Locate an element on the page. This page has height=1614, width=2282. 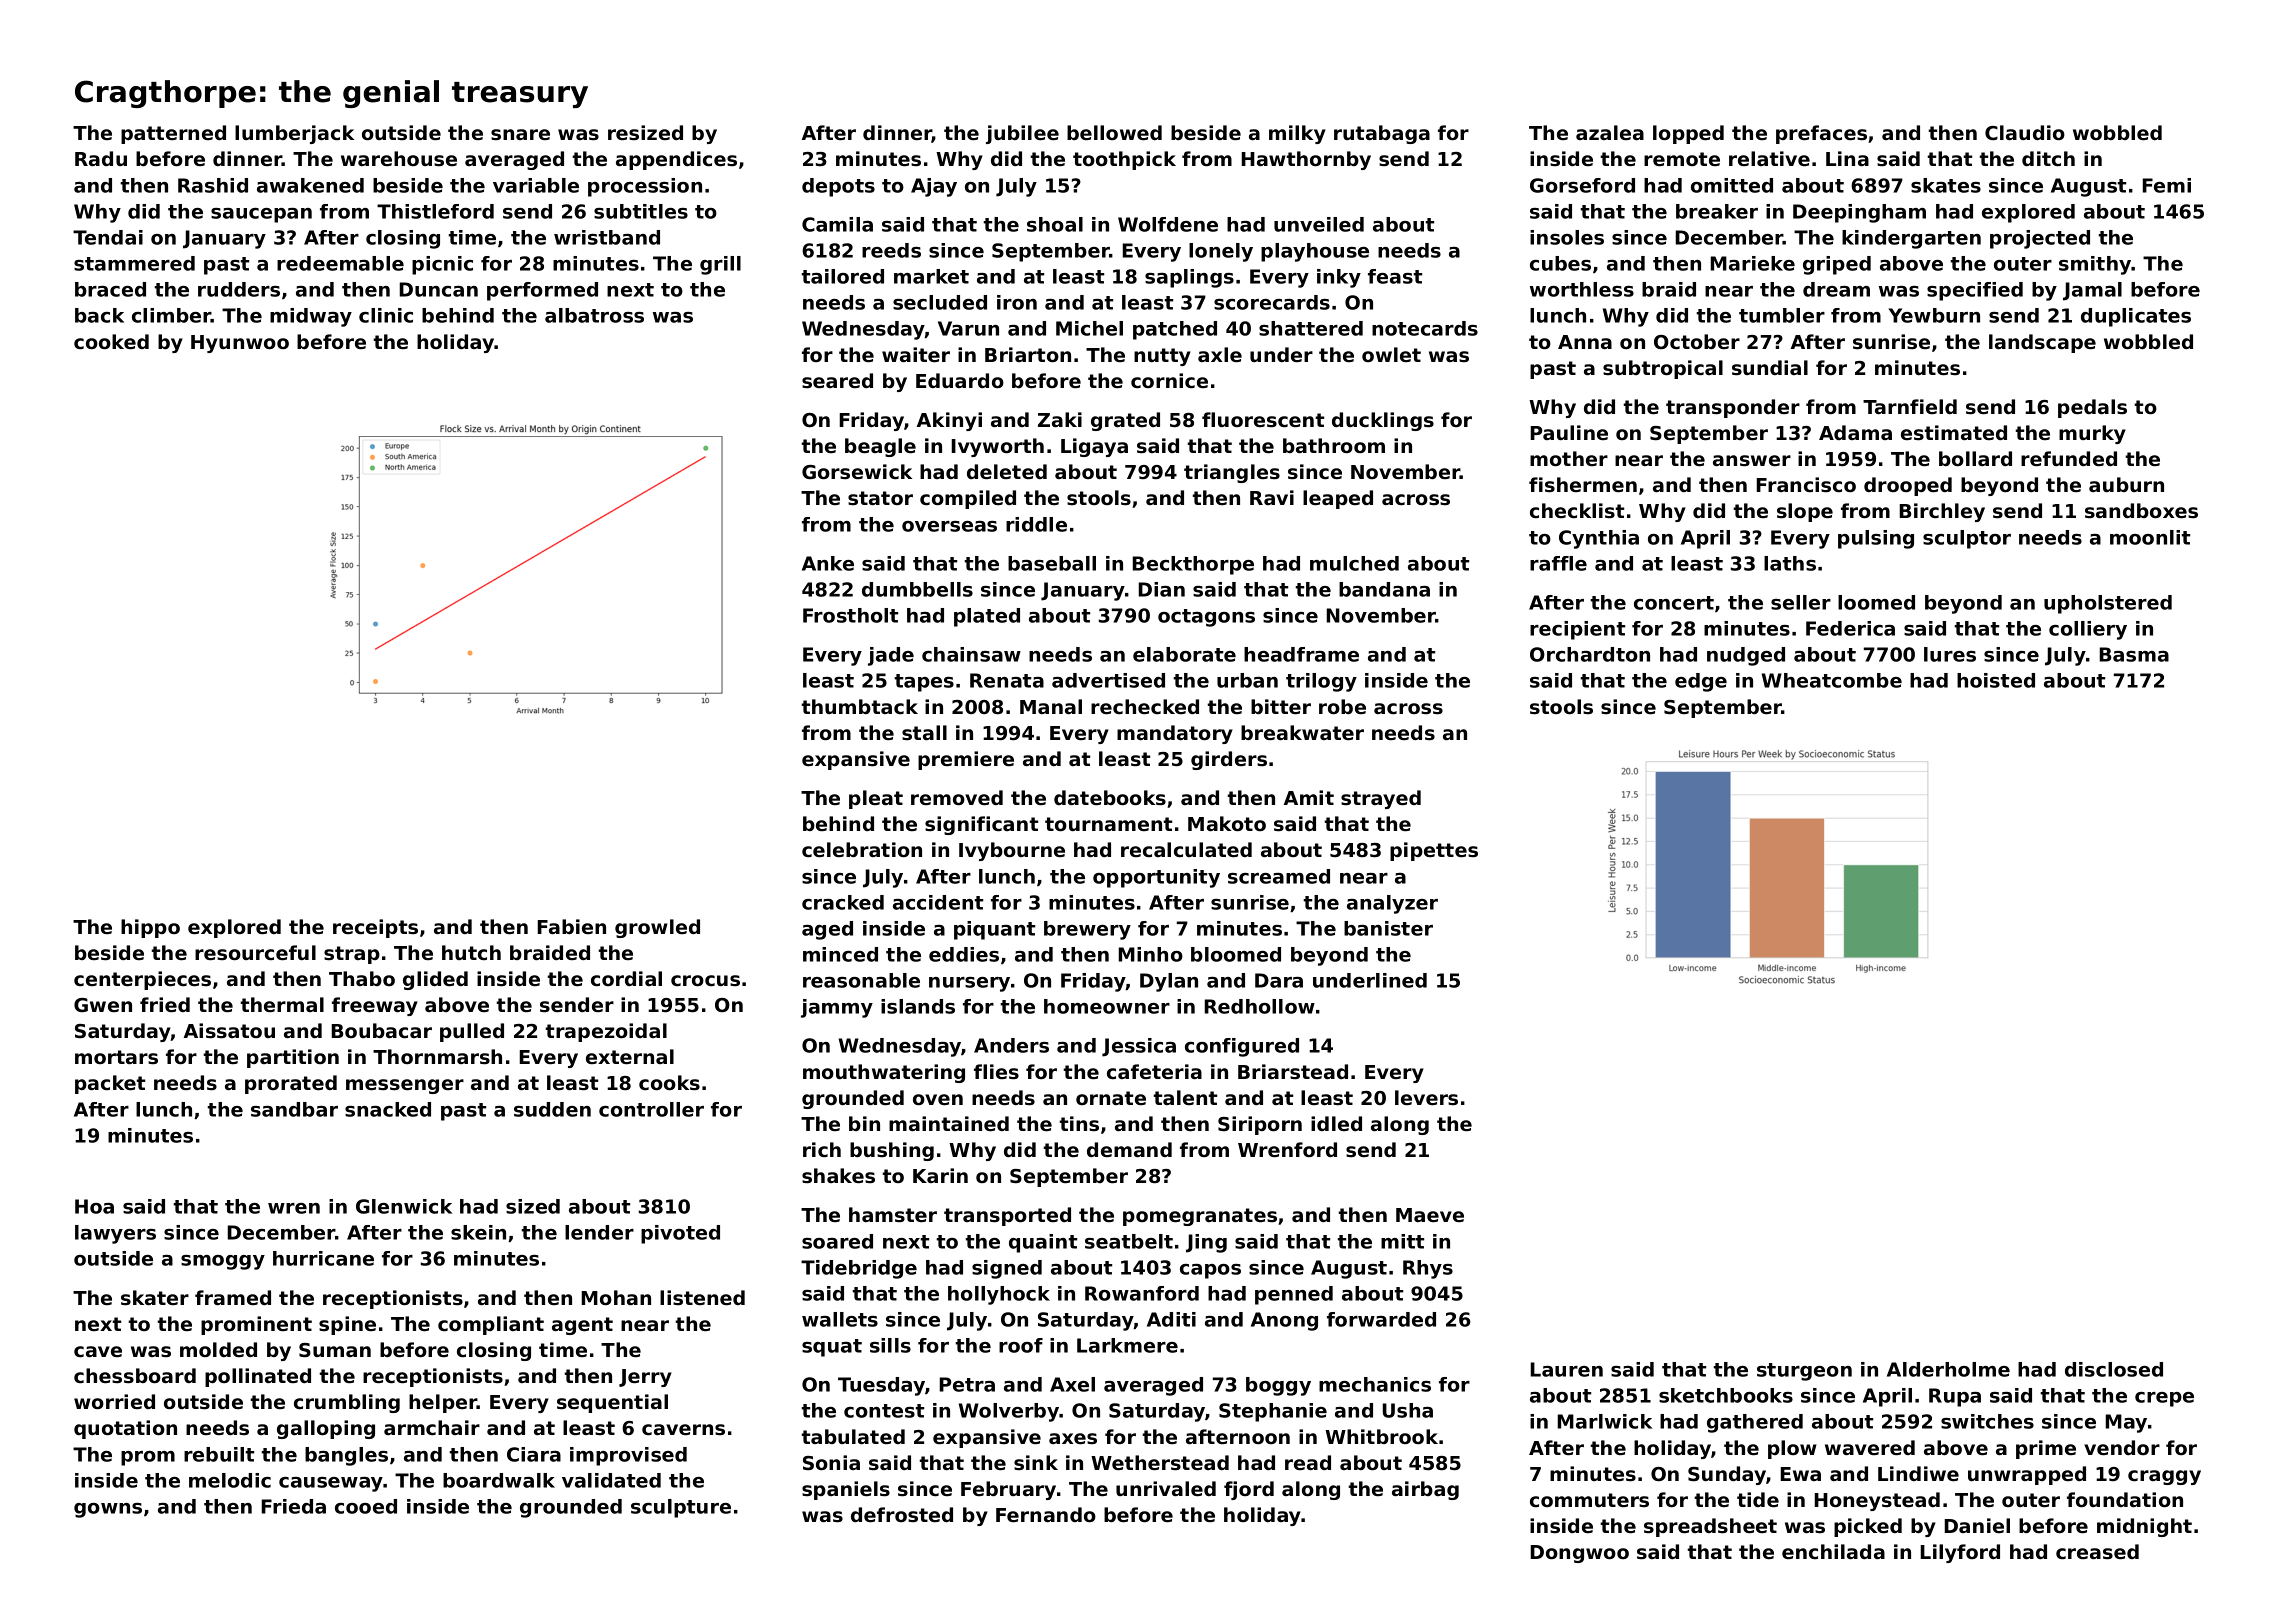
chessboard is located at coordinates (135, 1376).
